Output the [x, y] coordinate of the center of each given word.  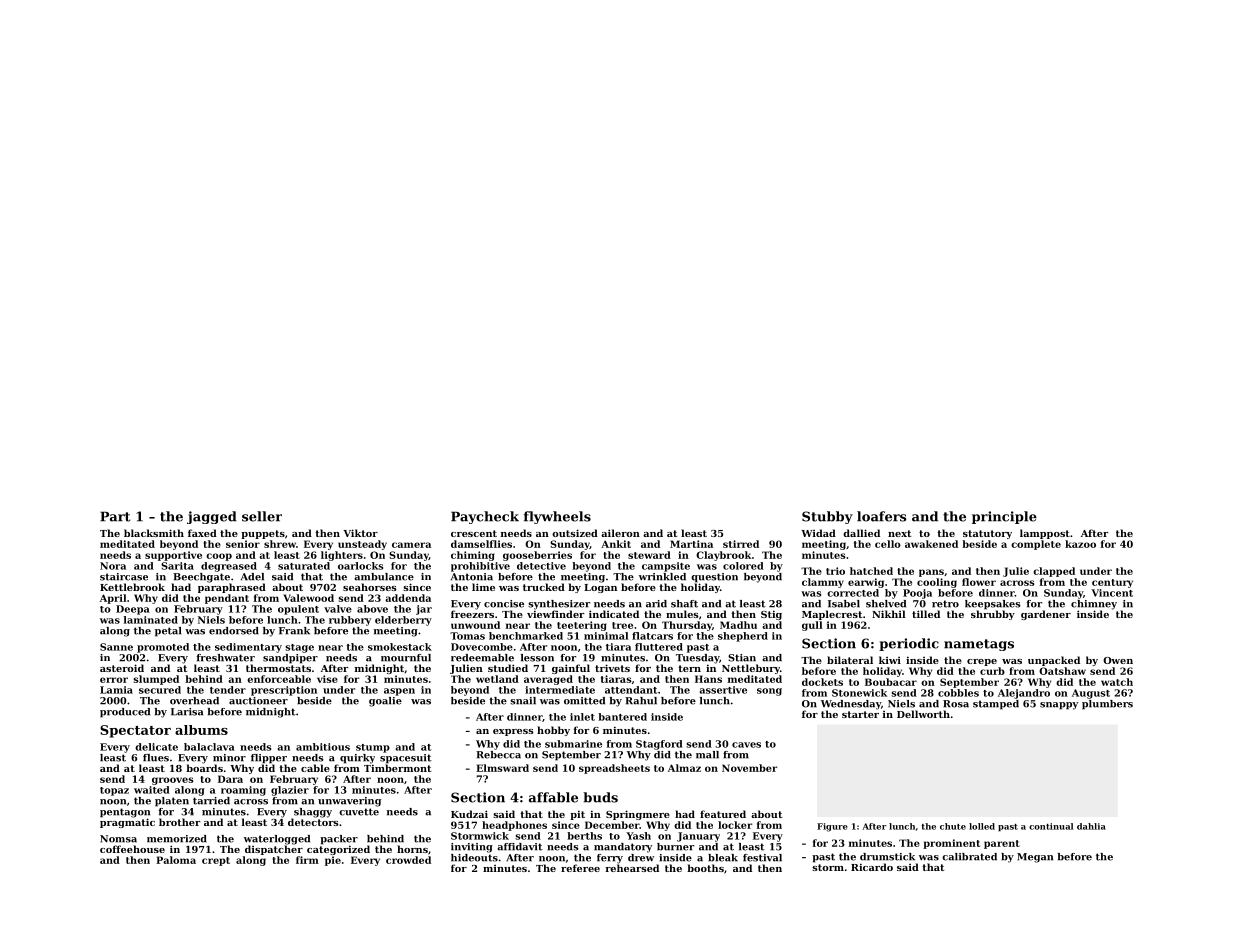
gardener [1046, 615]
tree [622, 625]
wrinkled [662, 577]
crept [216, 861]
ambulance [384, 577]
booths [705, 868]
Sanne [116, 647]
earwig [866, 583]
